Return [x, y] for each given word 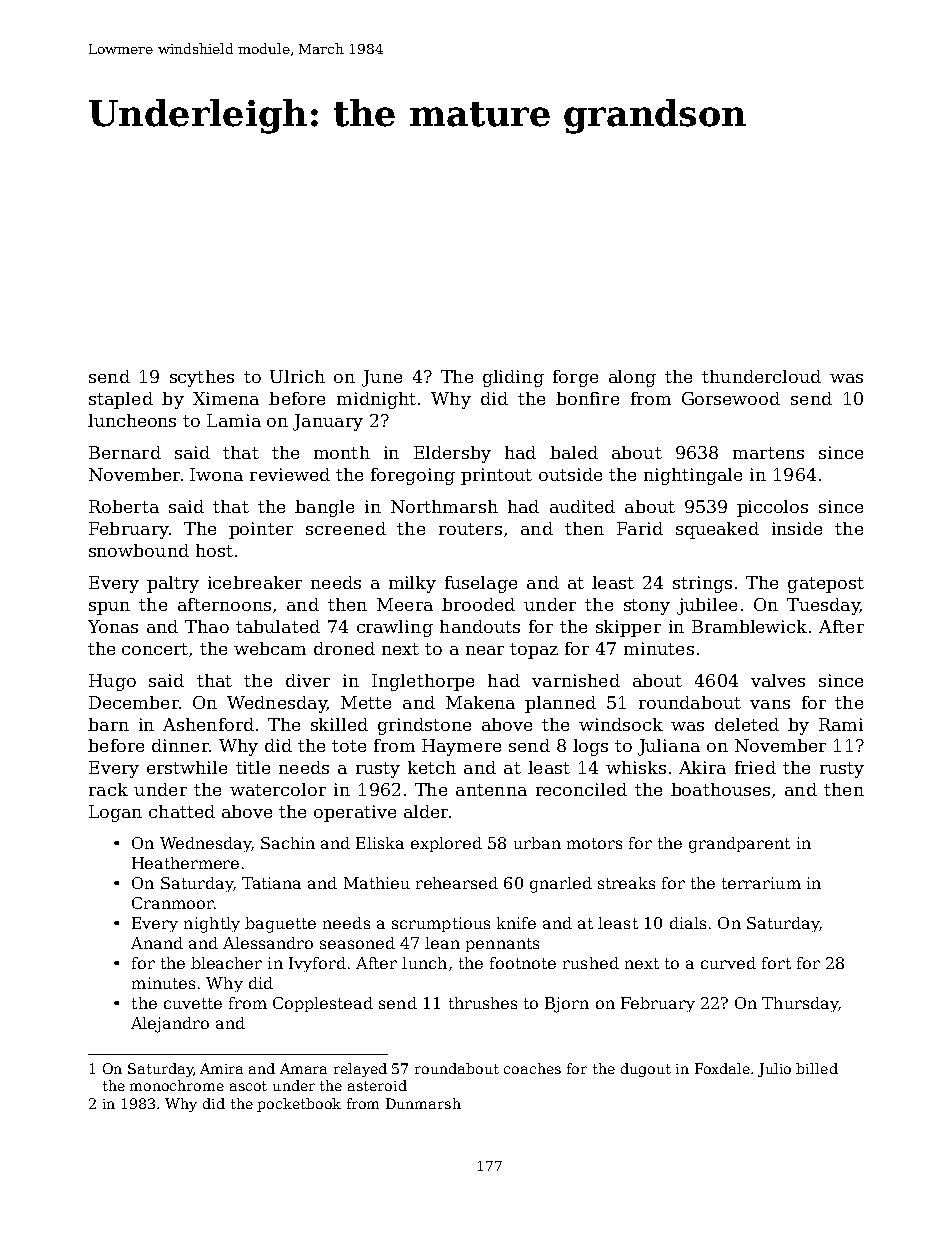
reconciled [581, 789]
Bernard [125, 452]
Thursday [800, 1004]
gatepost [826, 585]
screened [346, 528]
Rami [841, 724]
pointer [261, 530]
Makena [480, 702]
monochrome [177, 1085]
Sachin [288, 843]
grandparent [739, 845]
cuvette [193, 1003]
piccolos [772, 508]
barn [108, 724]
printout [496, 476]
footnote [523, 963]
